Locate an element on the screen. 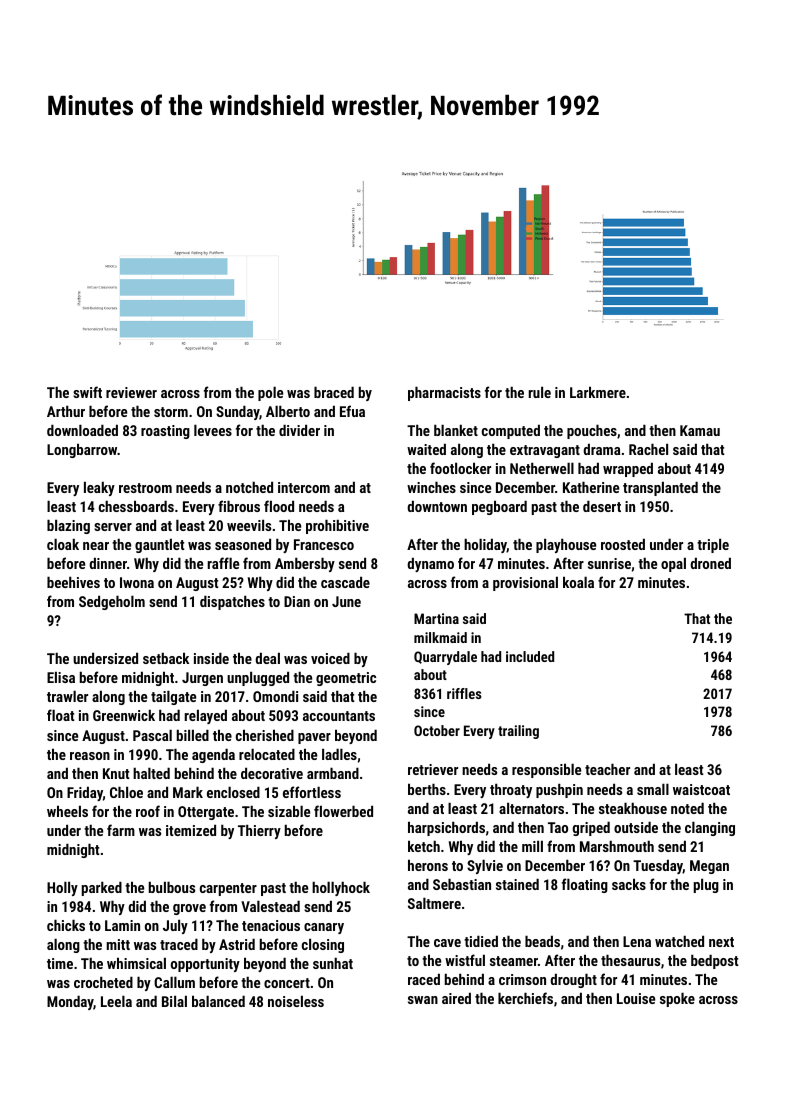 This screenshot has width=786, height=1116. Larkmere is located at coordinates (598, 392).
